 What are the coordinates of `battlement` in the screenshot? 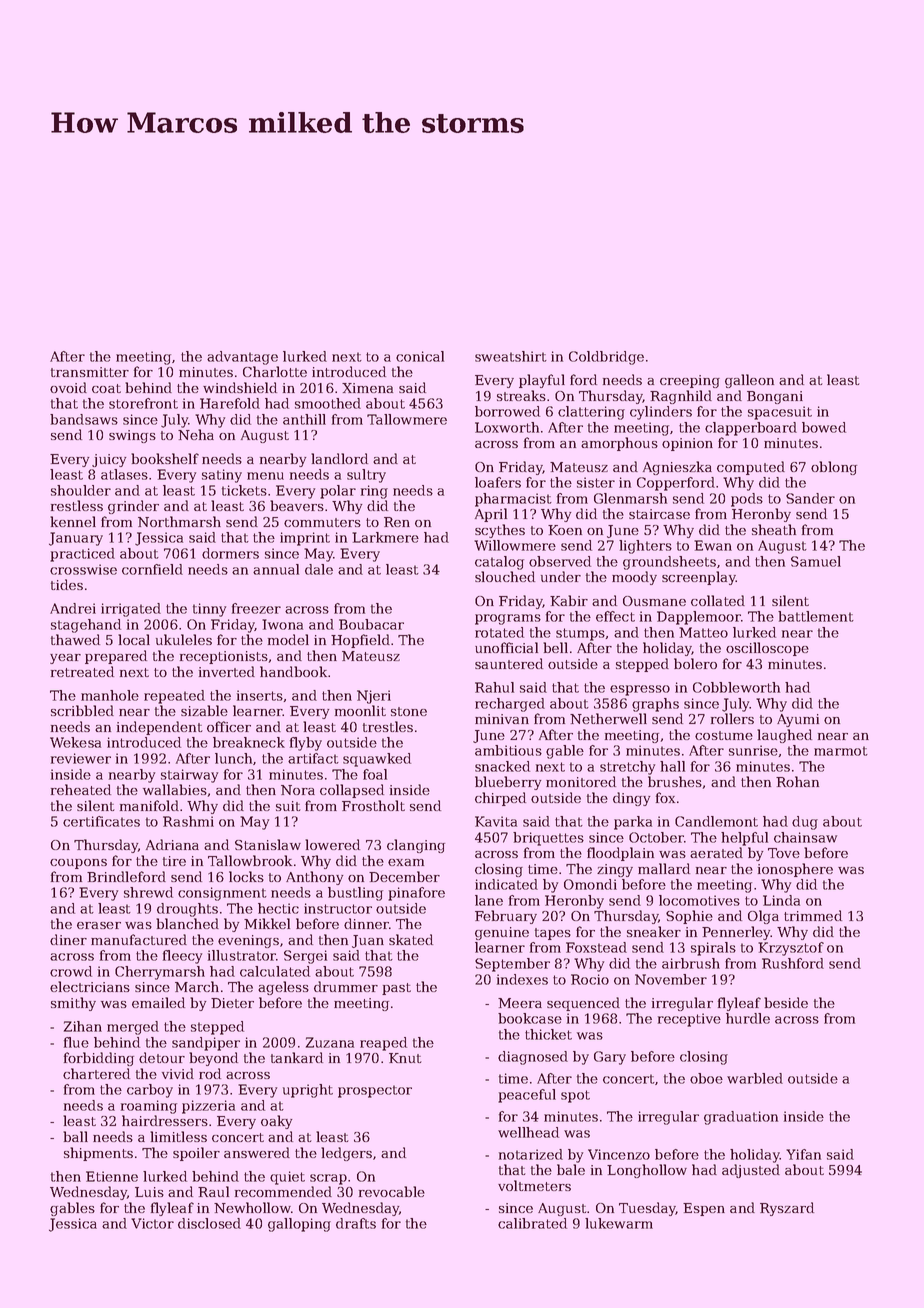 It's located at (816, 616).
